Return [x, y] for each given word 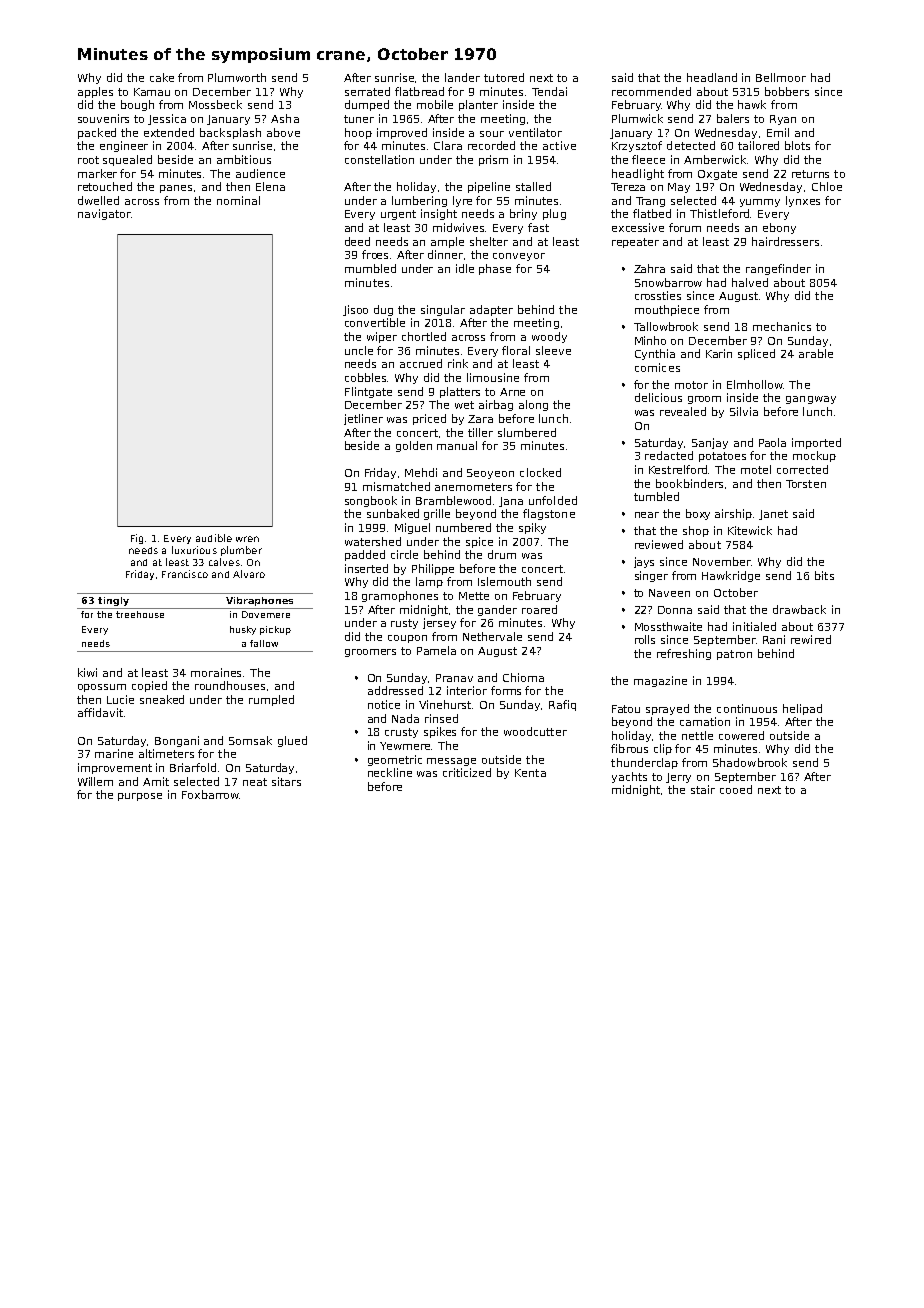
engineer [124, 146]
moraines [217, 672]
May [679, 188]
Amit [156, 781]
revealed [683, 411]
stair [703, 789]
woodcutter [535, 731]
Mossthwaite [668, 626]
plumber [241, 551]
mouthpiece [667, 310]
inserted [366, 568]
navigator [104, 214]
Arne [512, 392]
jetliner [363, 419]
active [559, 145]
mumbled [370, 268]
